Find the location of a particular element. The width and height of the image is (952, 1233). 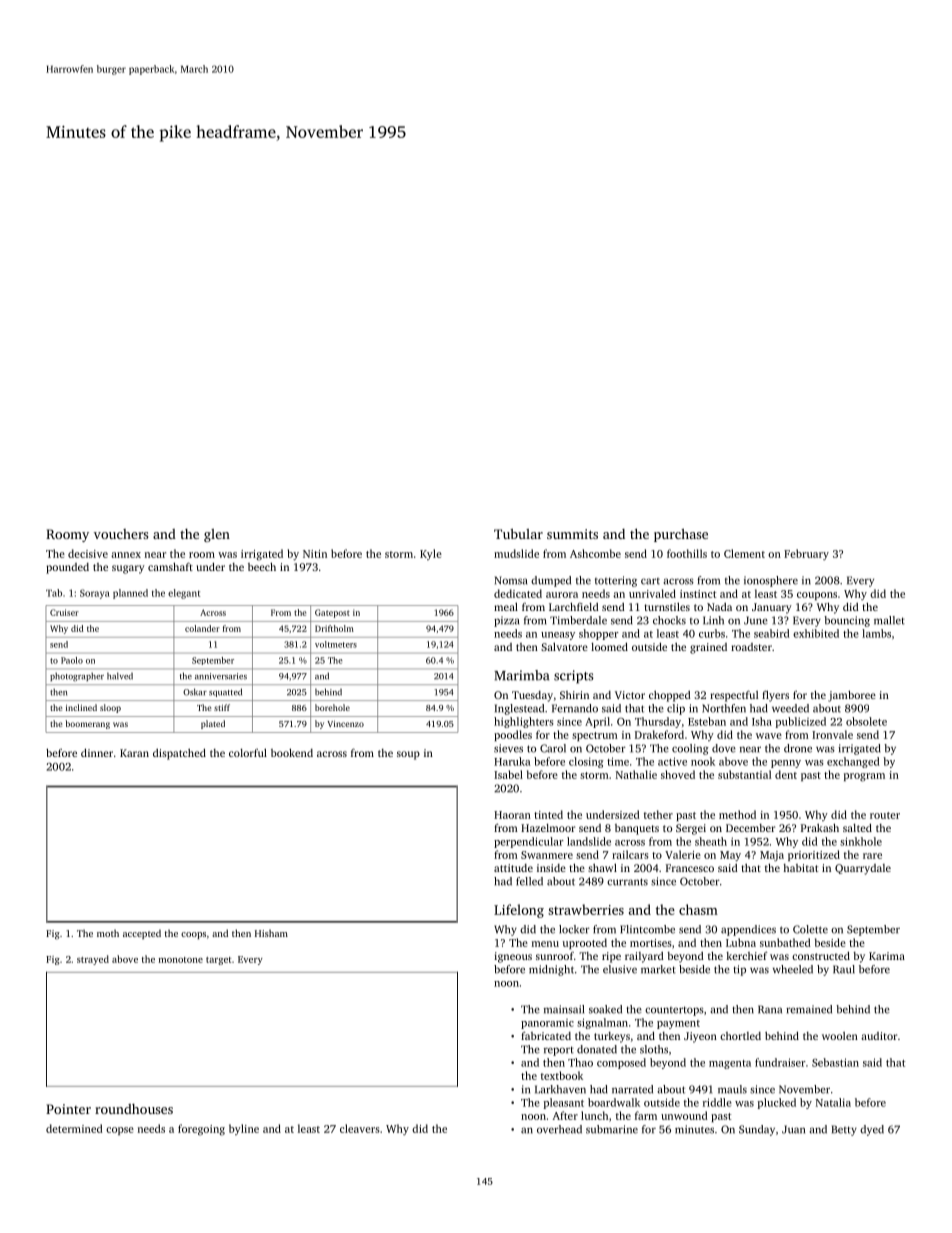

decisive is located at coordinates (88, 553).
